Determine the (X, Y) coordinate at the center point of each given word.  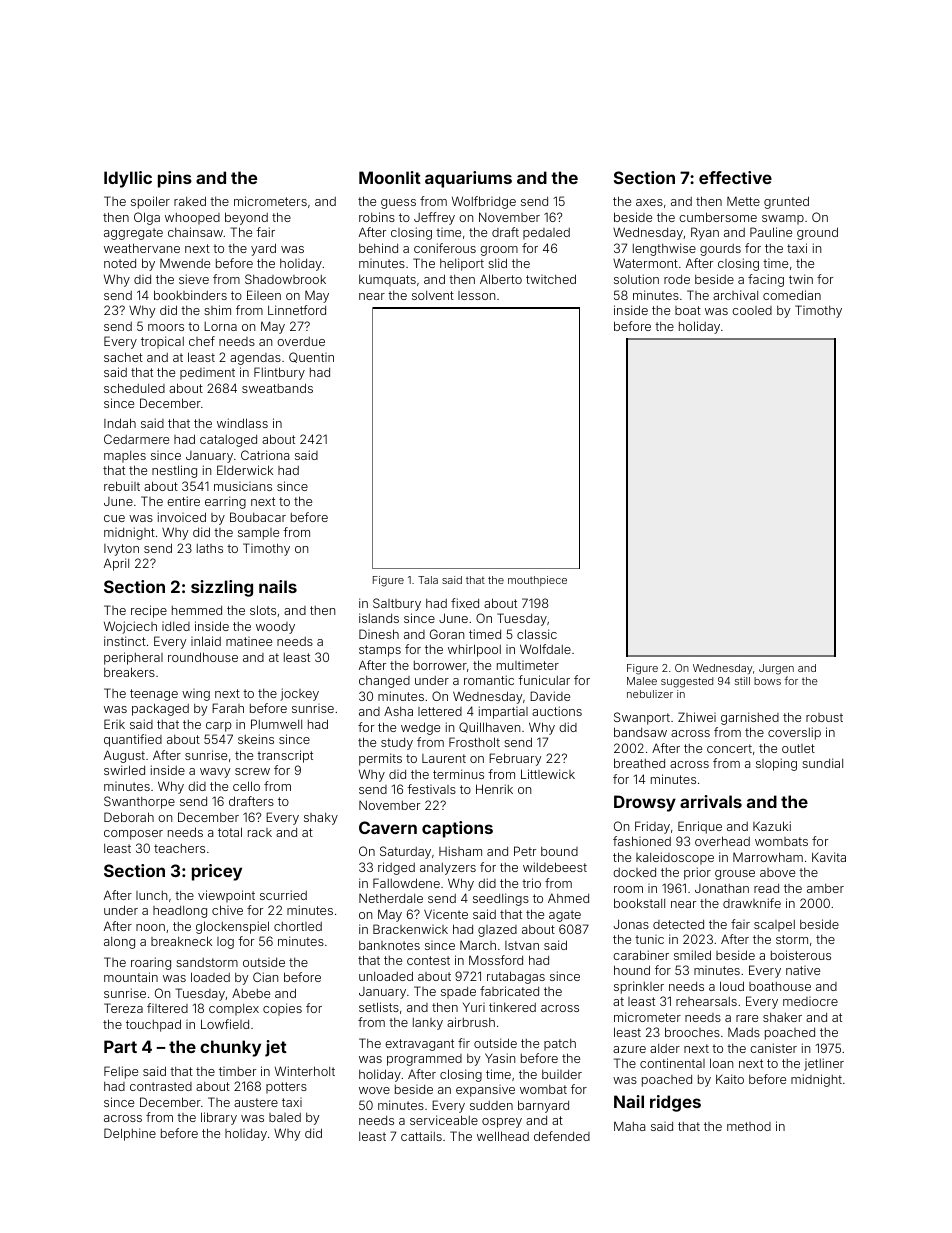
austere (256, 1102)
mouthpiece (537, 581)
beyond (246, 218)
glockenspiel (232, 927)
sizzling (222, 588)
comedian (792, 295)
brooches (692, 1032)
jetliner (824, 1064)
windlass (242, 423)
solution (636, 279)
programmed (424, 1060)
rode (677, 279)
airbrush (471, 1022)
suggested (687, 682)
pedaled (546, 234)
